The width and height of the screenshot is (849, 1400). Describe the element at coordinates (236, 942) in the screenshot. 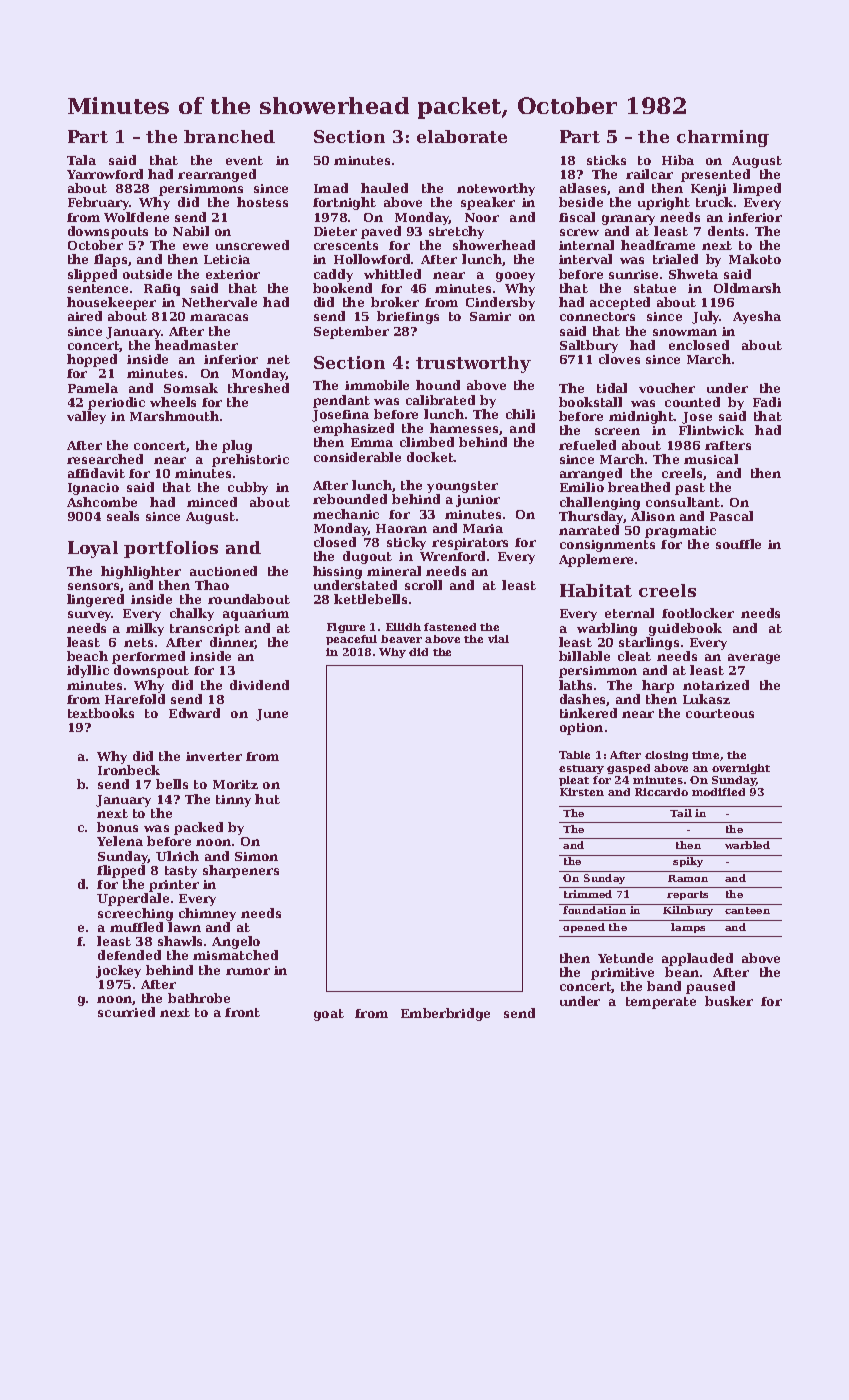

I see `Angelo` at that location.
